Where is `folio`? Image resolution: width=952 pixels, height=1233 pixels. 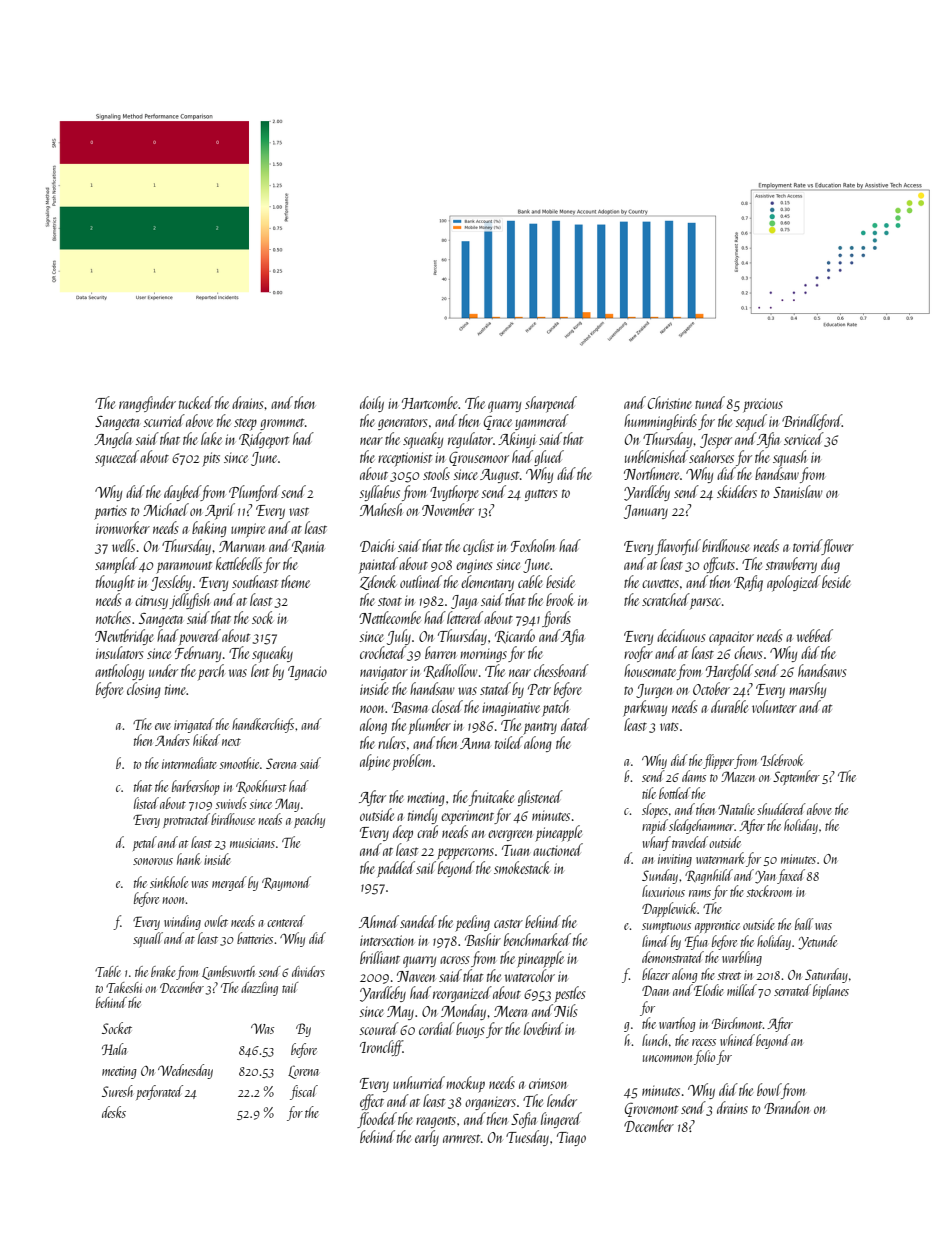
folio is located at coordinates (704, 1057).
